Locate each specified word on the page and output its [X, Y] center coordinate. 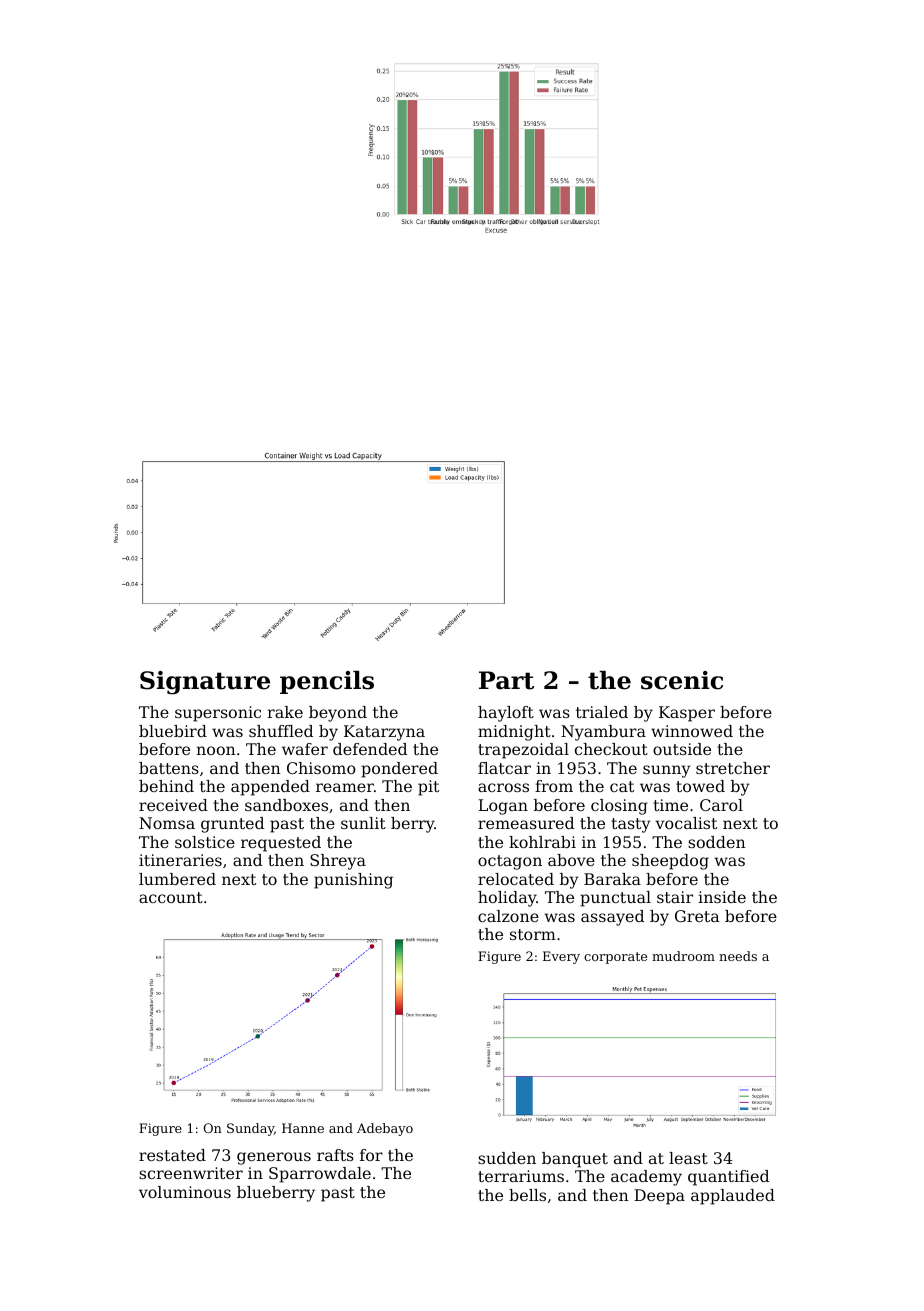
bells [527, 1195]
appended [270, 788]
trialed [602, 712]
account [171, 897]
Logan [503, 807]
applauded [733, 1197]
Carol [721, 805]
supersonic [218, 714]
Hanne [303, 1128]
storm [533, 934]
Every [561, 957]
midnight [514, 733]
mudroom [683, 956]
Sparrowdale [320, 1175]
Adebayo [385, 1129]
